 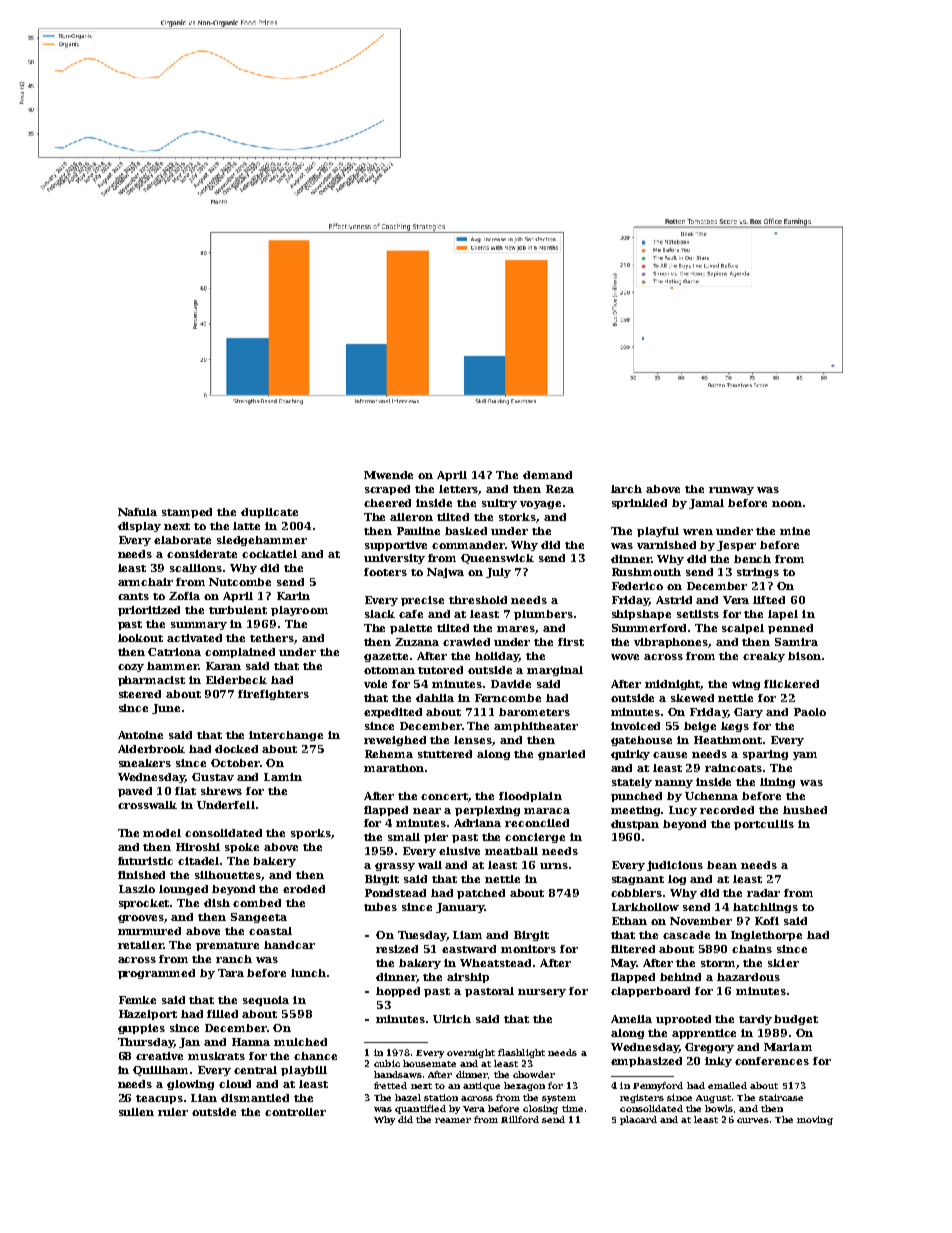 What do you see at coordinates (547, 811) in the document?
I see `maraca` at bounding box center [547, 811].
